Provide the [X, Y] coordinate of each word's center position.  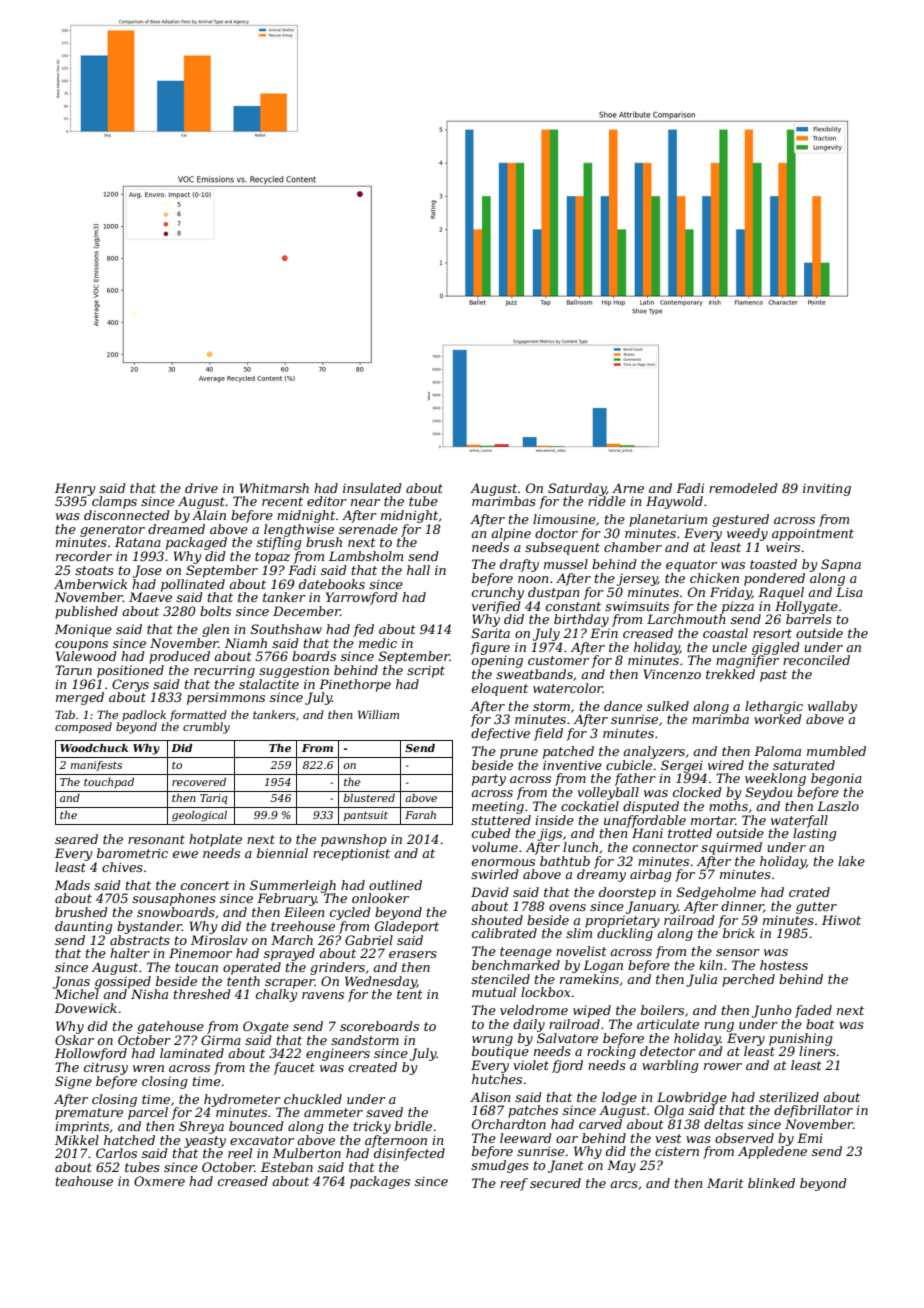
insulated [372, 488]
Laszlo [838, 806]
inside [554, 820]
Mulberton [307, 1153]
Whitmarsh [274, 488]
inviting [827, 489]
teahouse [84, 1181]
